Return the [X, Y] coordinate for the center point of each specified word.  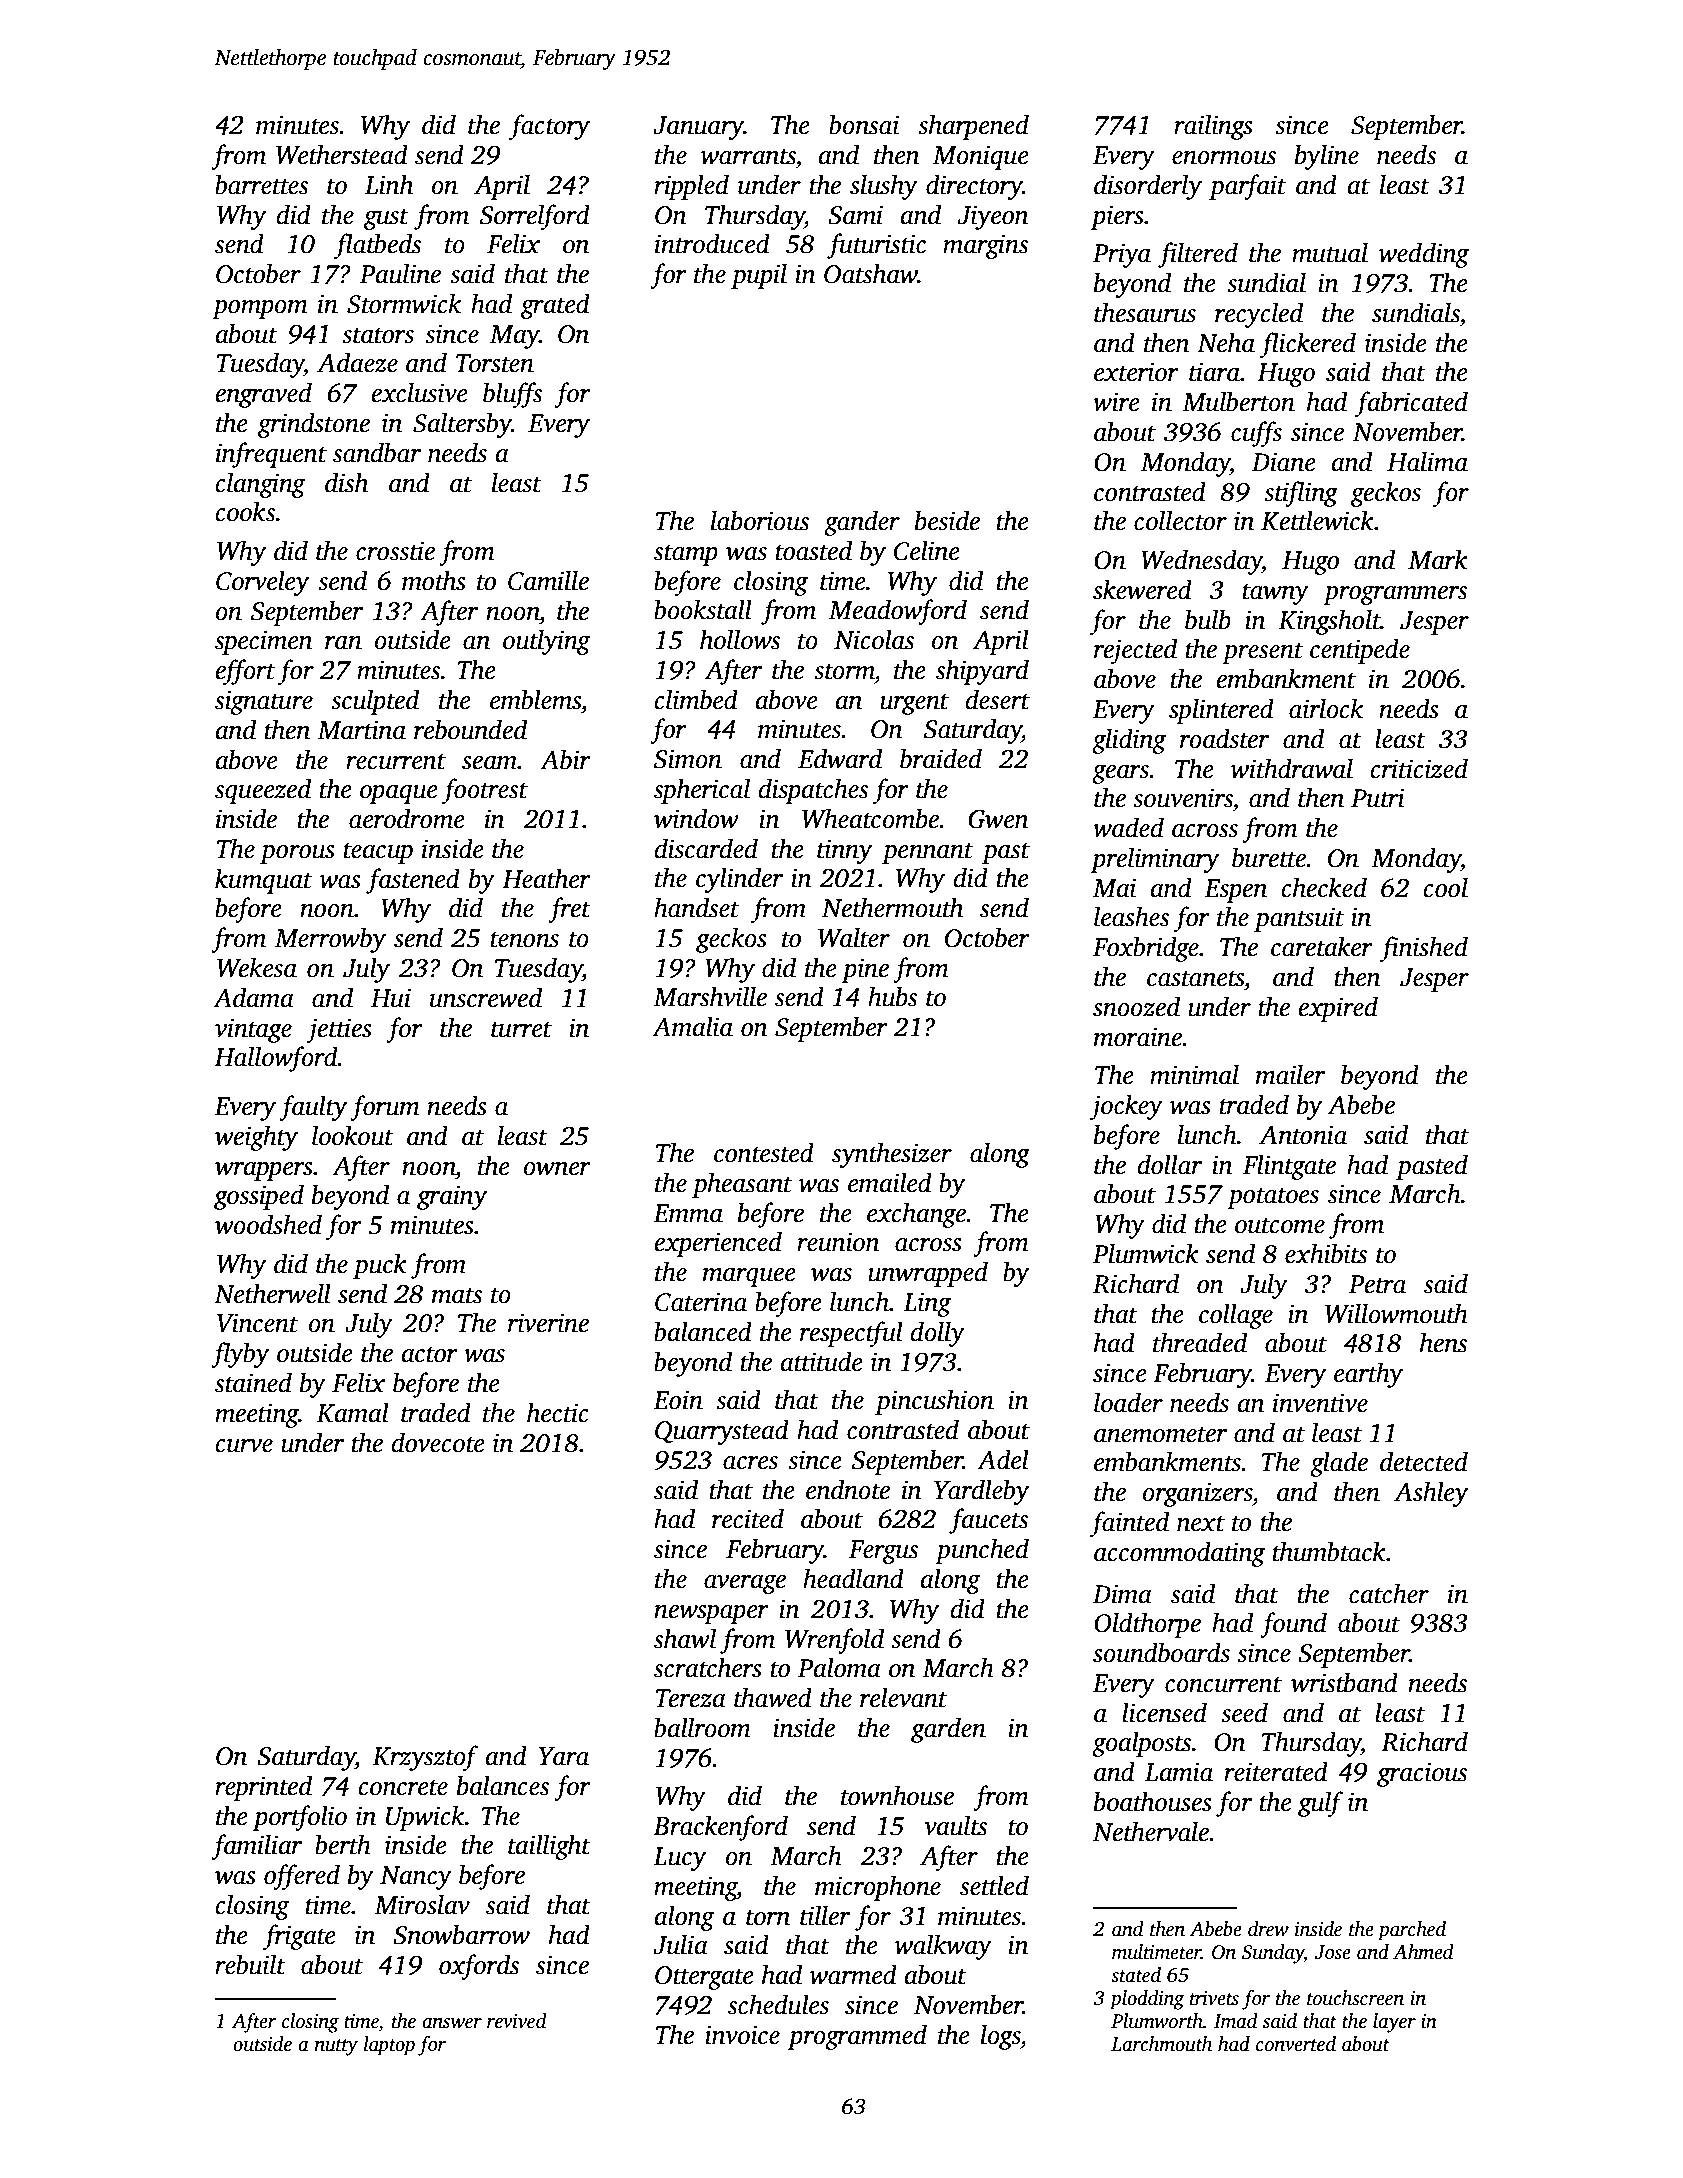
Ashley [1431, 1494]
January [698, 128]
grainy [452, 1197]
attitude [822, 1361]
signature [264, 702]
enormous [1224, 158]
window [696, 818]
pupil [759, 276]
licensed [1164, 1712]
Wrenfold [834, 1641]
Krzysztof [425, 1758]
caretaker [1322, 946]
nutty [336, 2047]
